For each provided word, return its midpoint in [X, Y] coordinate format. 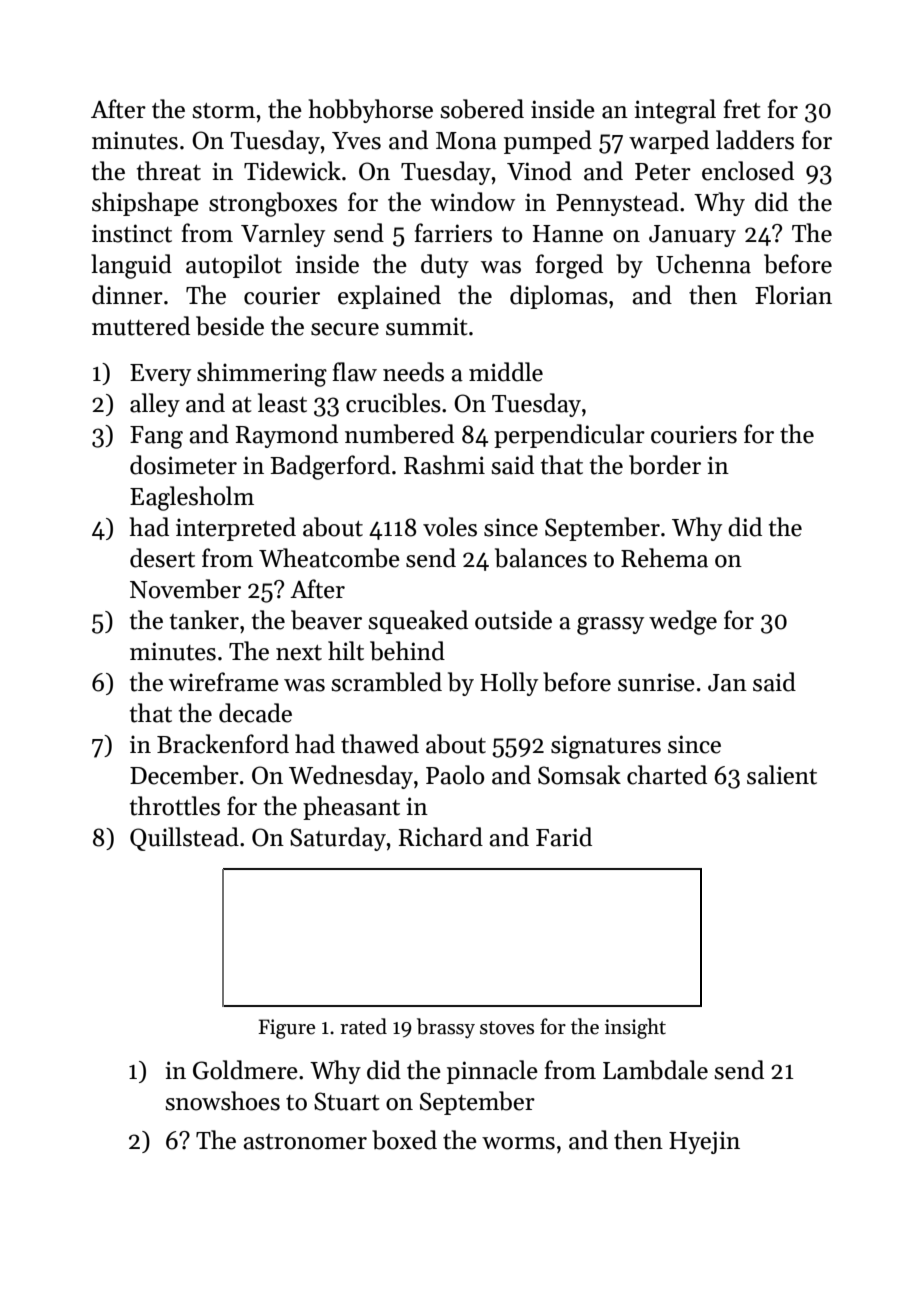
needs [413, 372]
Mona [466, 141]
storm [223, 111]
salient [782, 775]
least [282, 403]
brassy [446, 1028]
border [665, 465]
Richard [441, 837]
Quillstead [184, 839]
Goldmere [245, 1070]
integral [675, 111]
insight [635, 1028]
